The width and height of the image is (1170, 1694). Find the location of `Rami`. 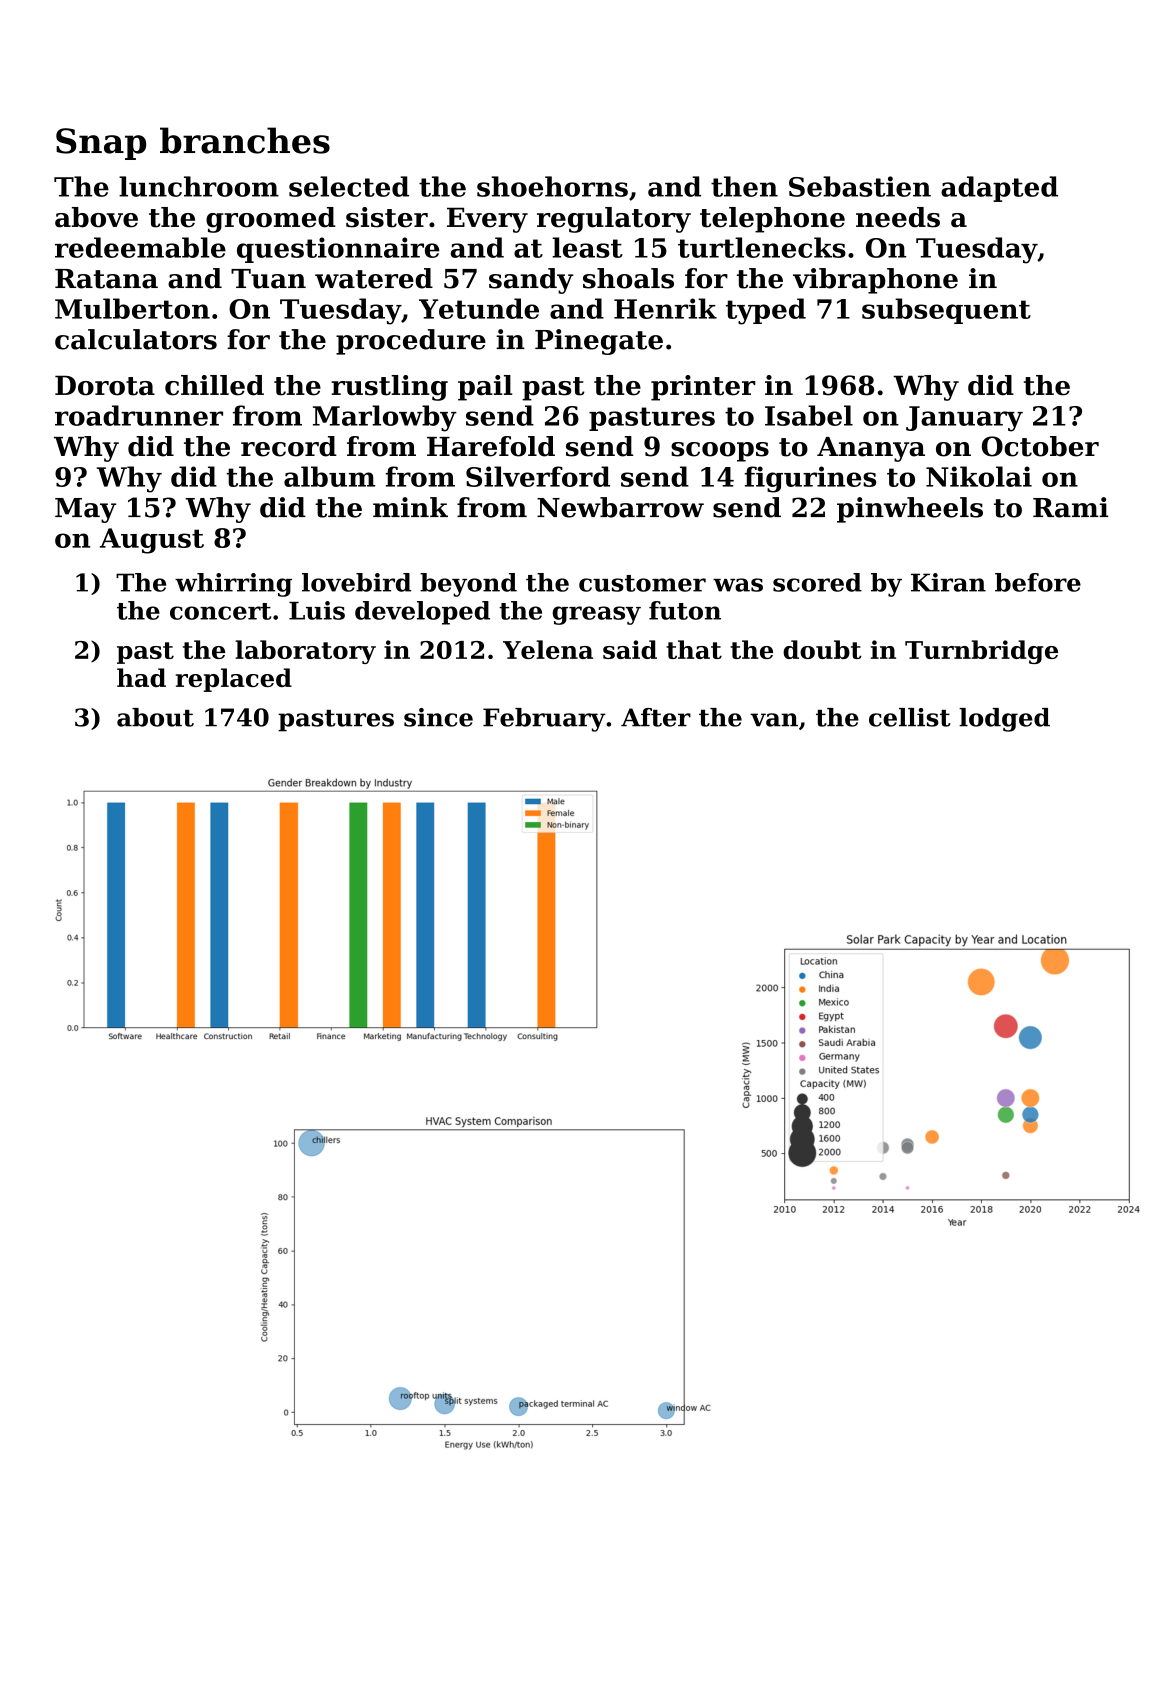

Rami is located at coordinates (1070, 507).
